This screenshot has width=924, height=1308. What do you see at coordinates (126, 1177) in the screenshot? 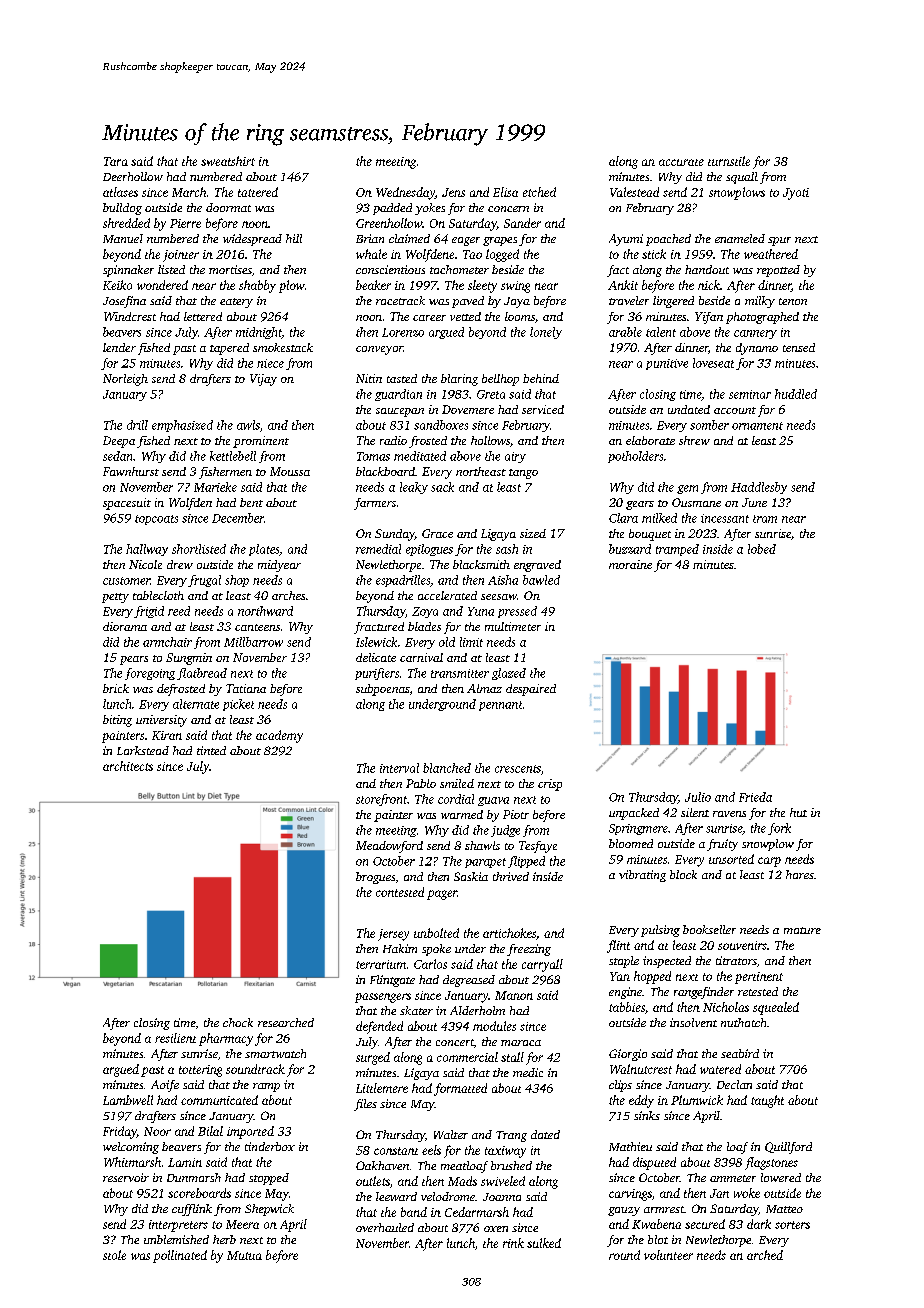
I see `reservoir` at bounding box center [126, 1177].
